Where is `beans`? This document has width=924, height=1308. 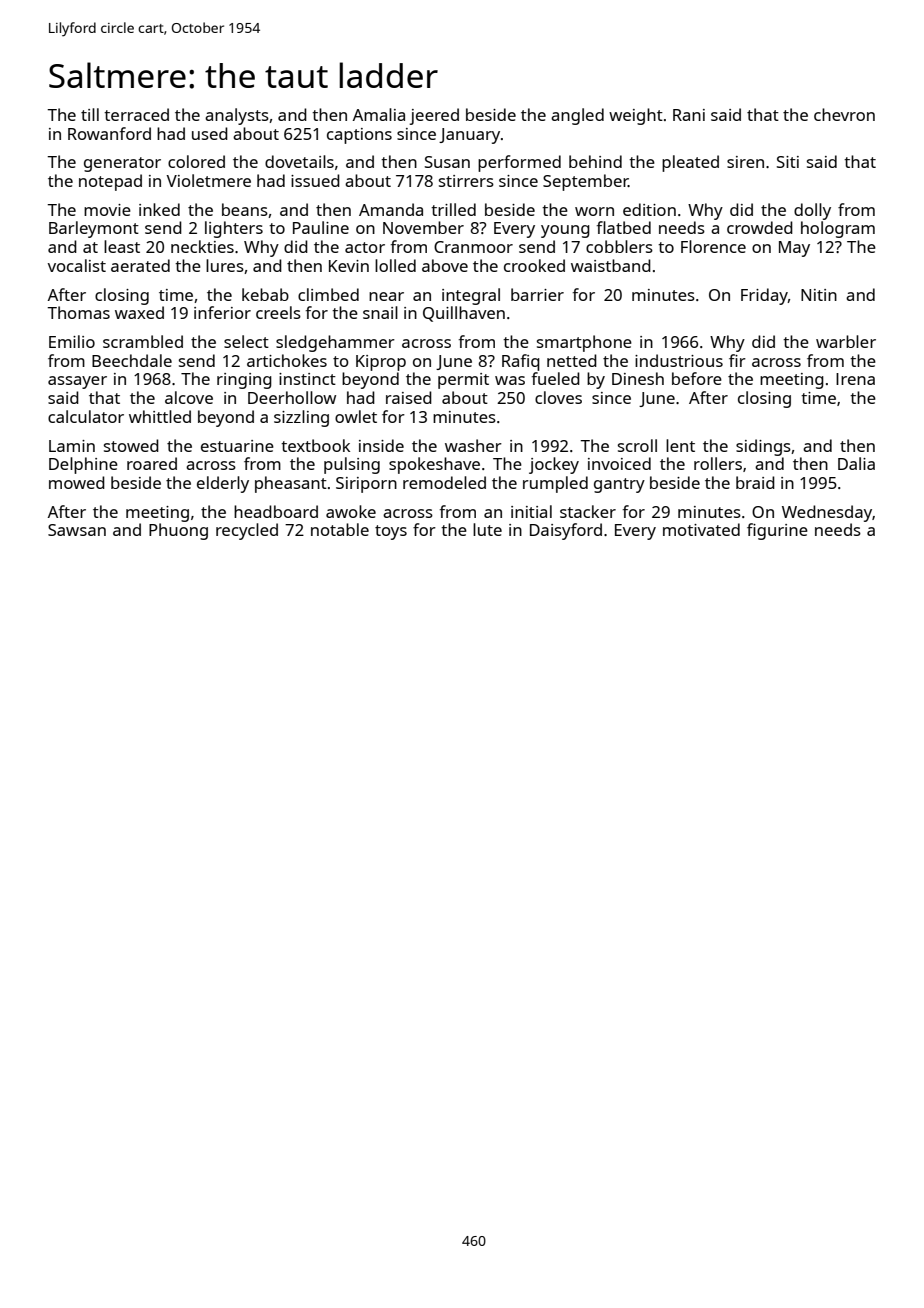
beans is located at coordinates (245, 209).
